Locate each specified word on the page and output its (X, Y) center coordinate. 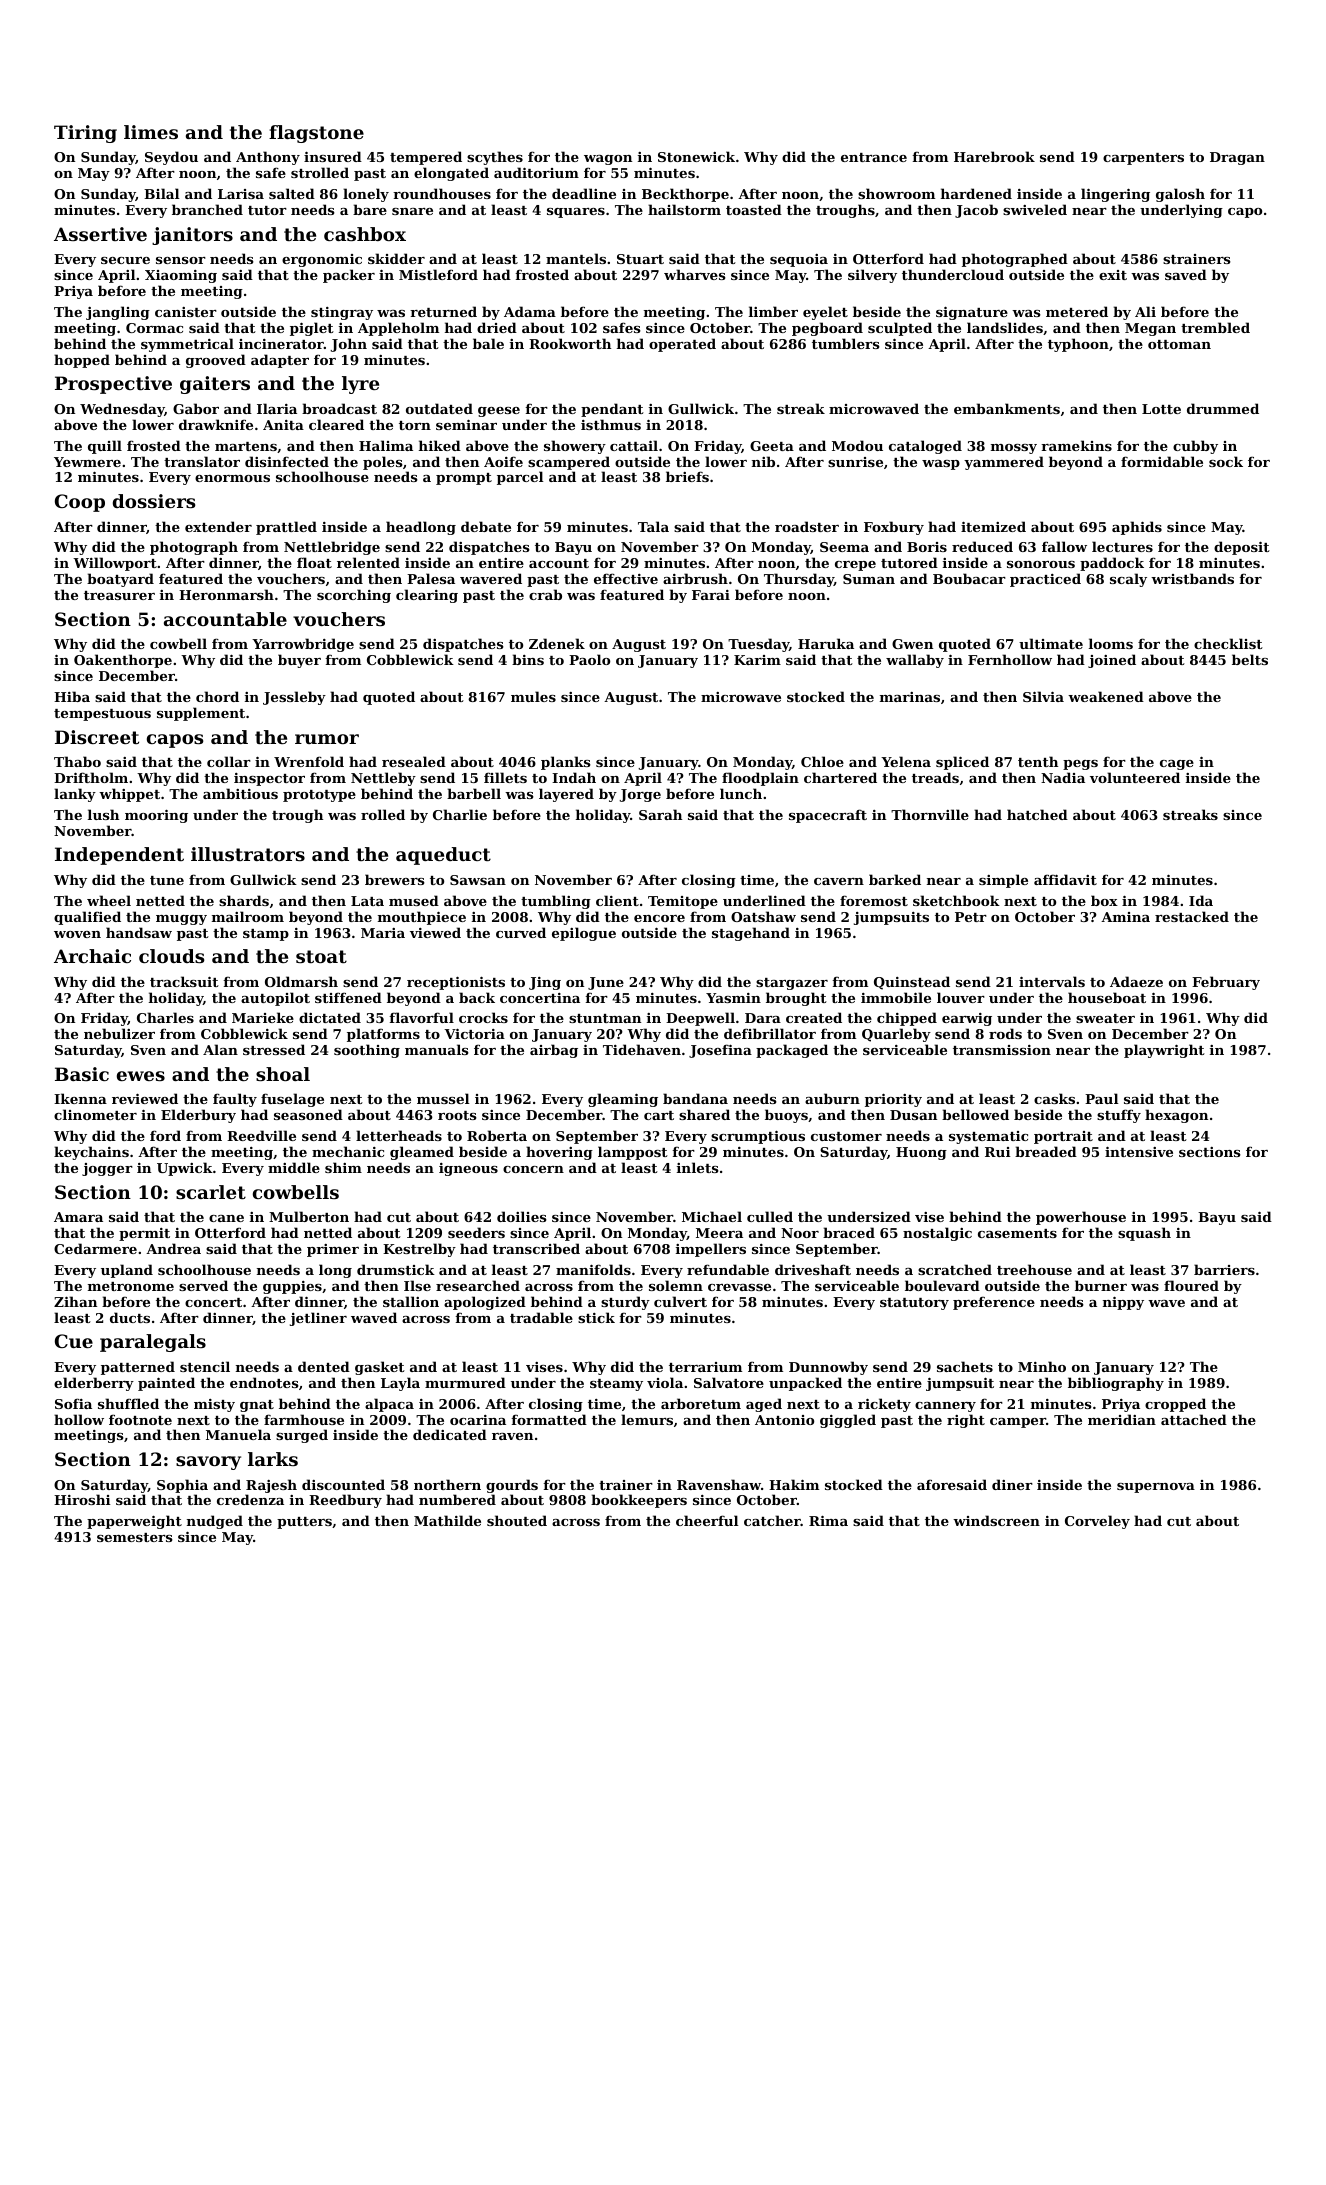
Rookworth (570, 343)
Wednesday (122, 410)
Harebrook (994, 156)
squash (1144, 1234)
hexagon (1176, 1116)
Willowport (115, 564)
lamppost (633, 1153)
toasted (754, 209)
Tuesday (758, 645)
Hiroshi (82, 1499)
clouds (172, 956)
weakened (1106, 696)
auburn (832, 1098)
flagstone (316, 134)
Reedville (261, 1135)
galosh (1180, 195)
